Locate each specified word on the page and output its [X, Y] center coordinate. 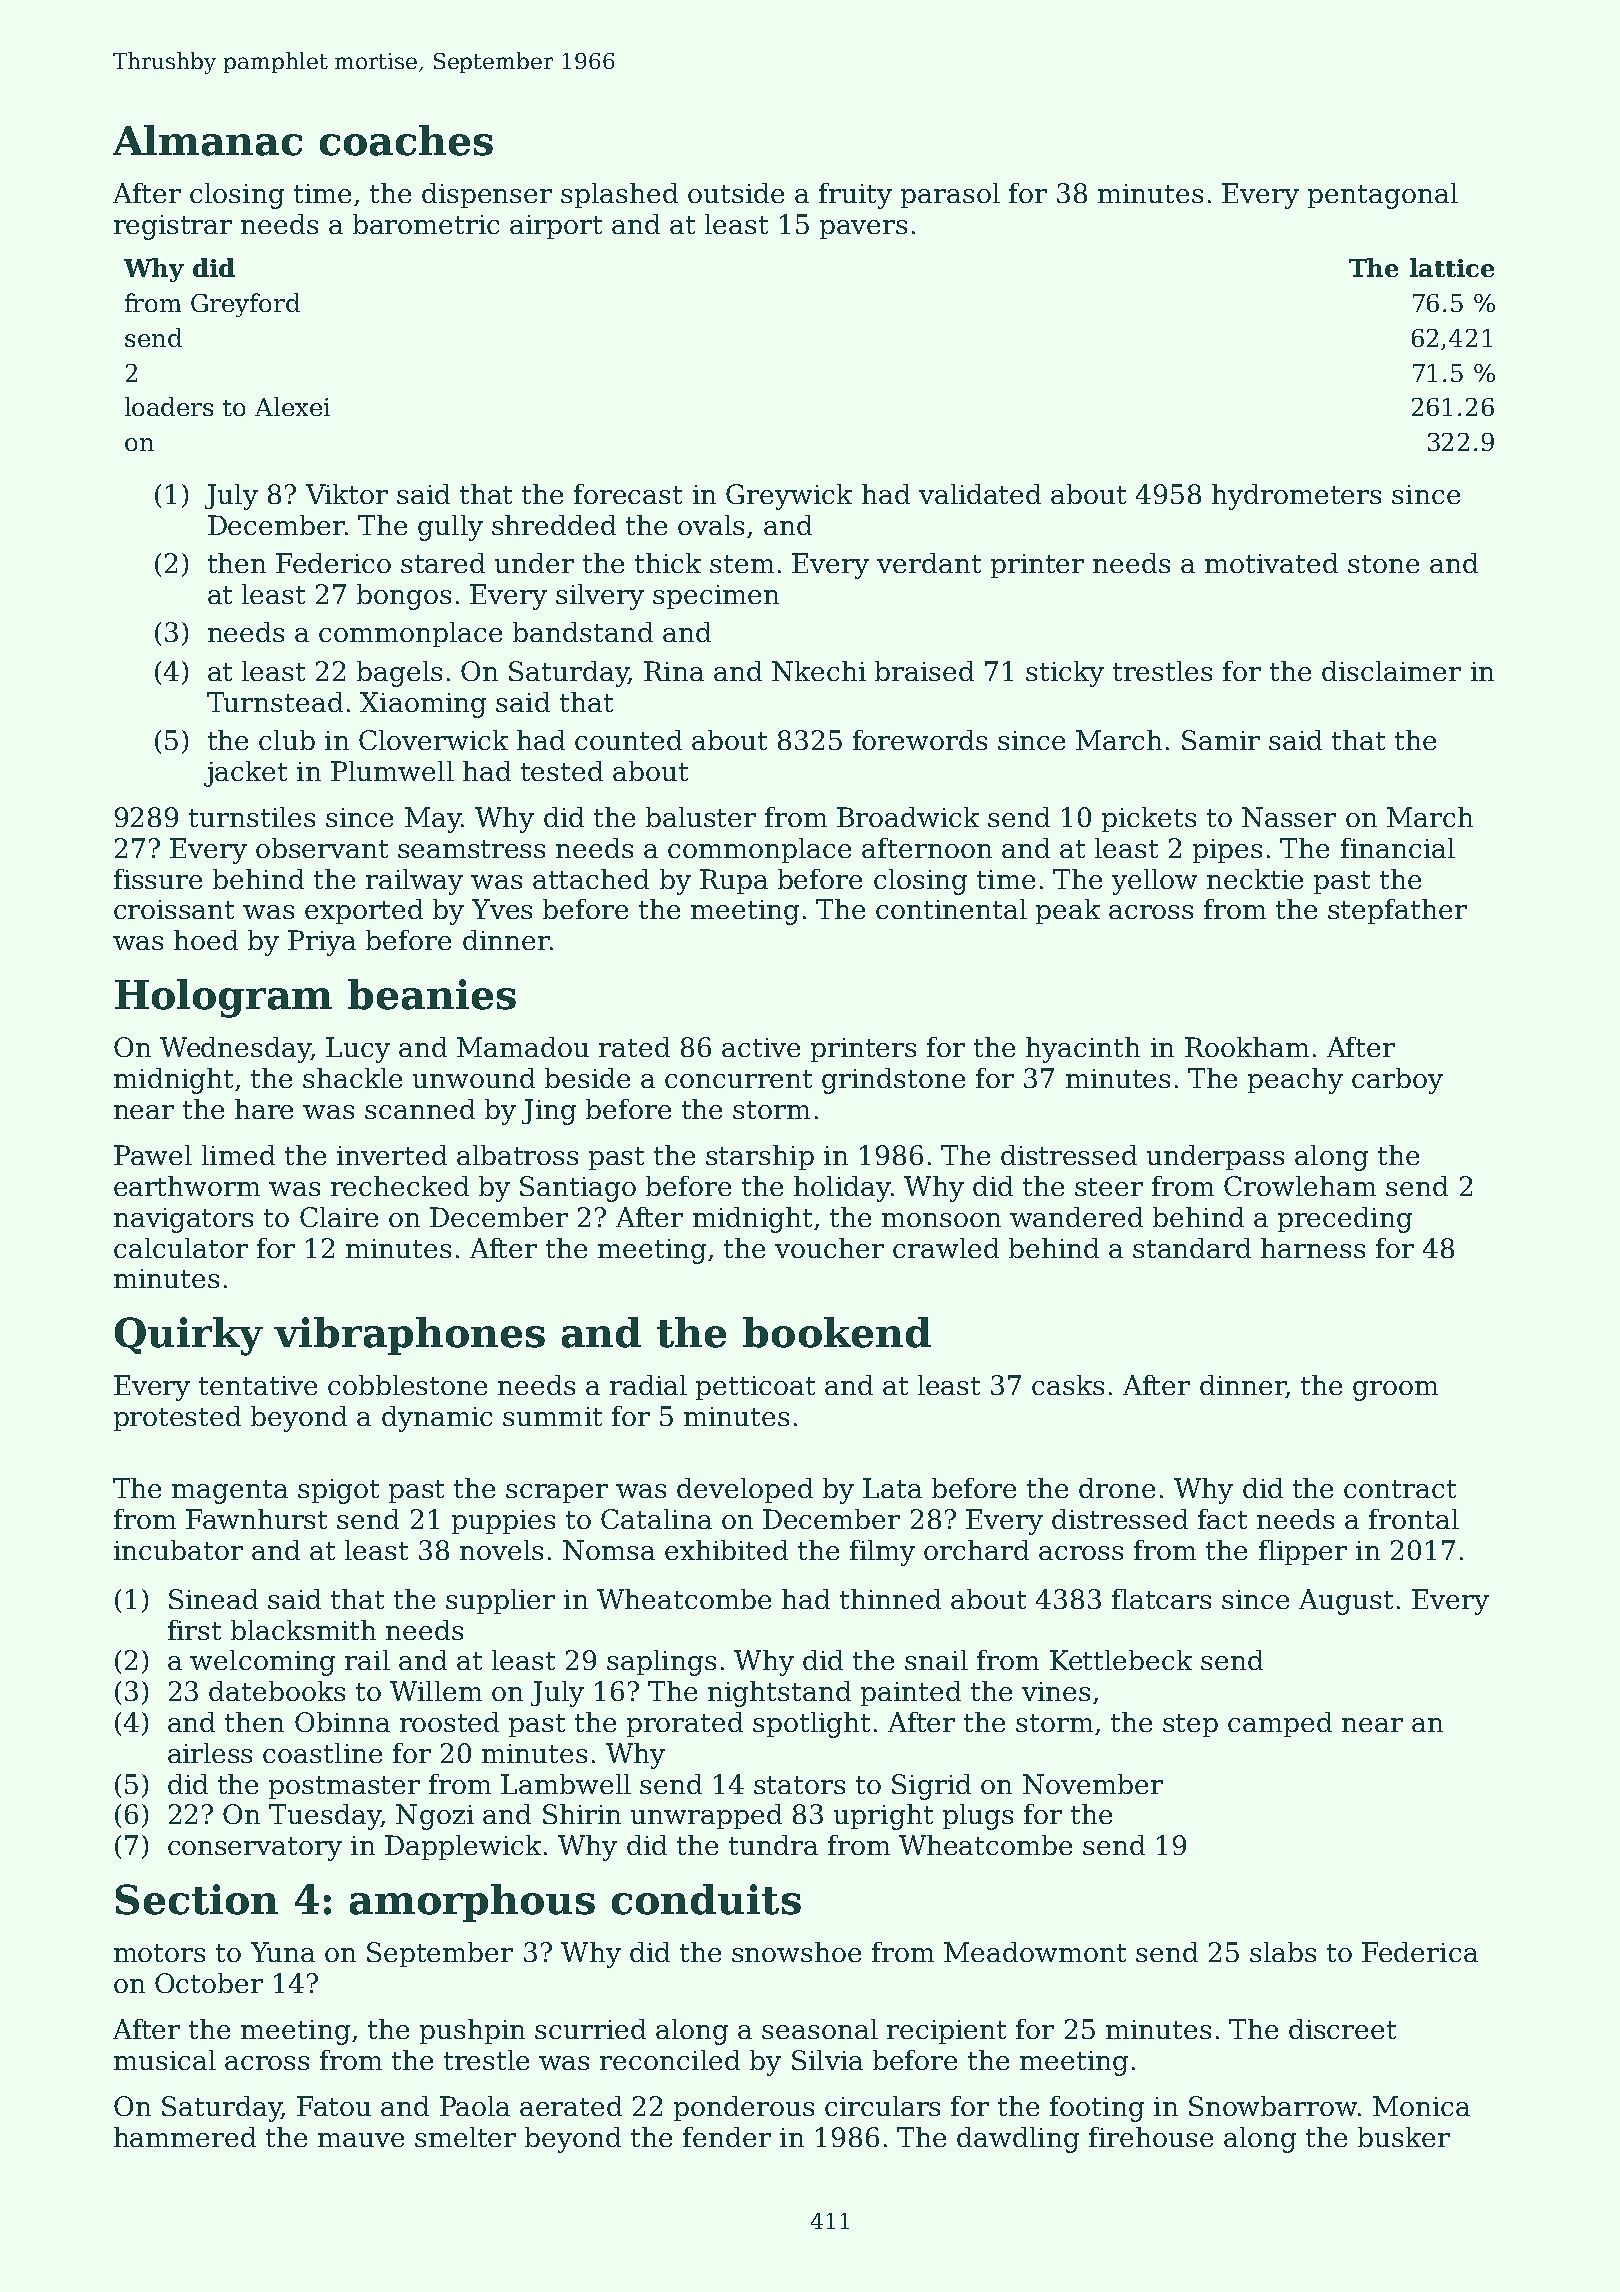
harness [1313, 1248]
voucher [829, 1248]
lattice [1452, 267]
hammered [185, 2137]
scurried [590, 2029]
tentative [258, 1385]
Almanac [207, 140]
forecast [628, 494]
